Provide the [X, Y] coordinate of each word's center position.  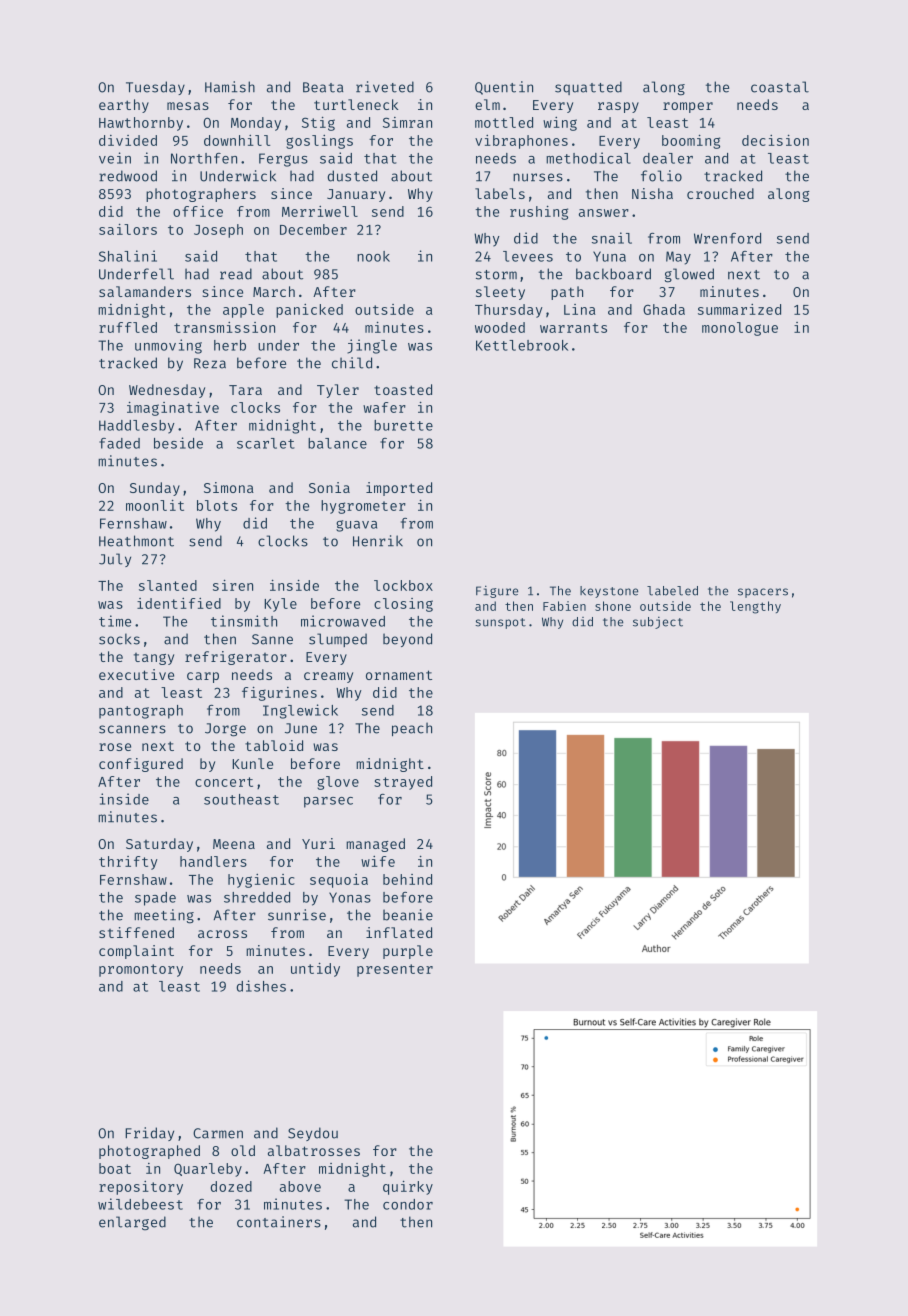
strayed [403, 783]
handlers [213, 861]
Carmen [218, 1133]
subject [658, 623]
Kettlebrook [522, 345]
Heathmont [136, 541]
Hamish [230, 87]
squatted [588, 88]
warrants [573, 328]
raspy [618, 107]
